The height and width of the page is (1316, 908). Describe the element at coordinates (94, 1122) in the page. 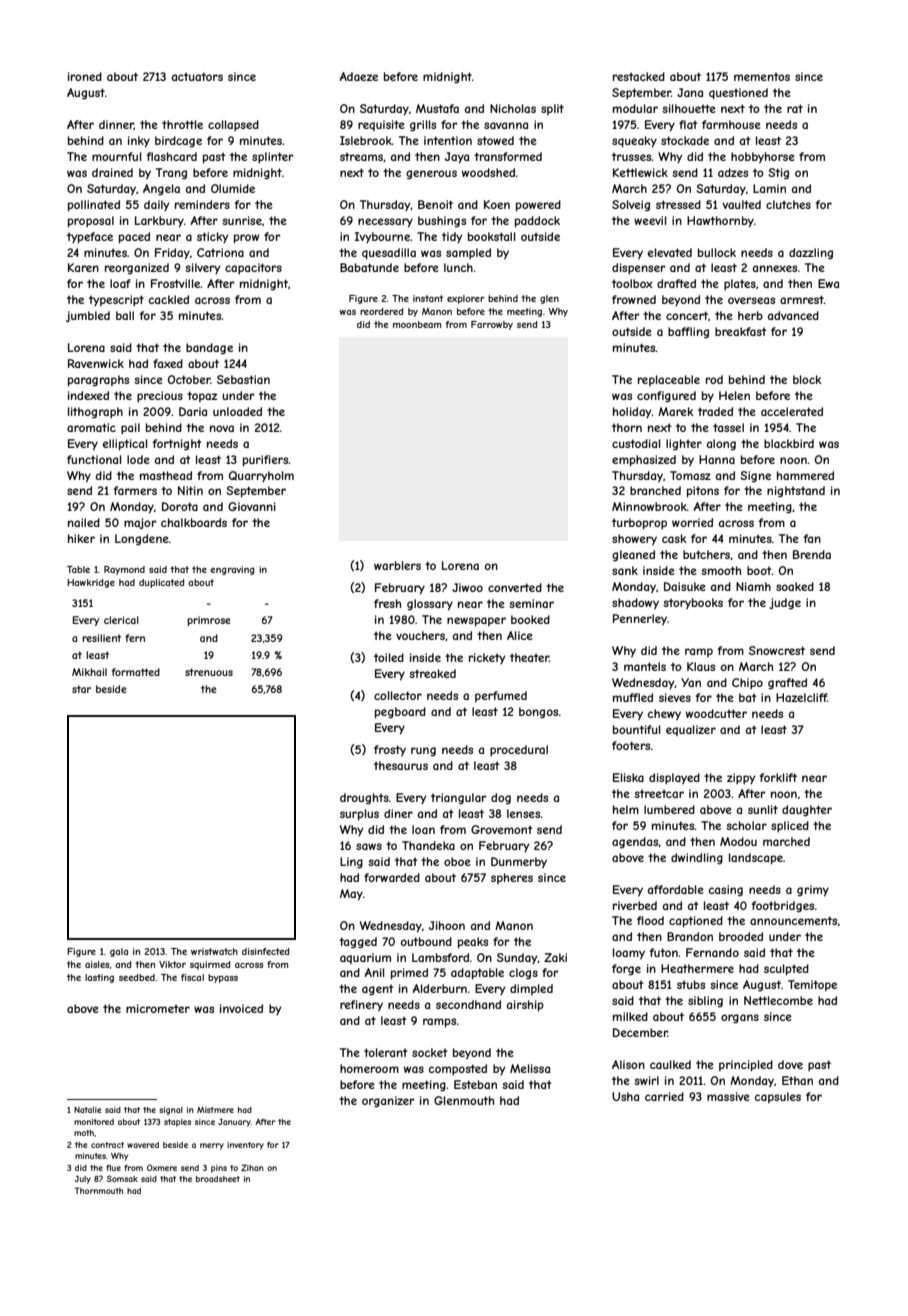

I see `monitored` at that location.
